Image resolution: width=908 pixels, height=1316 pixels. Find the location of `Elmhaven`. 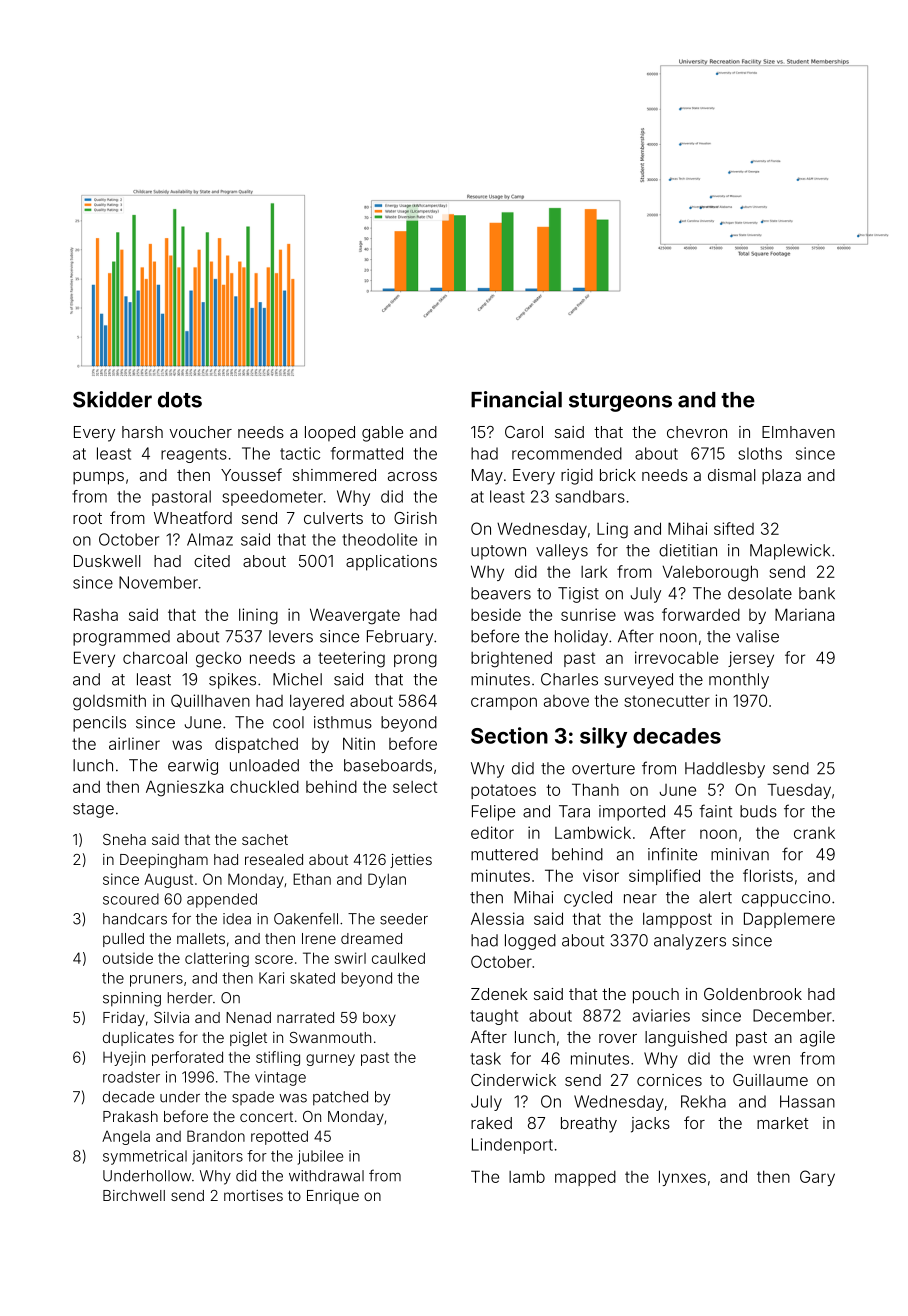

Elmhaven is located at coordinates (798, 432).
